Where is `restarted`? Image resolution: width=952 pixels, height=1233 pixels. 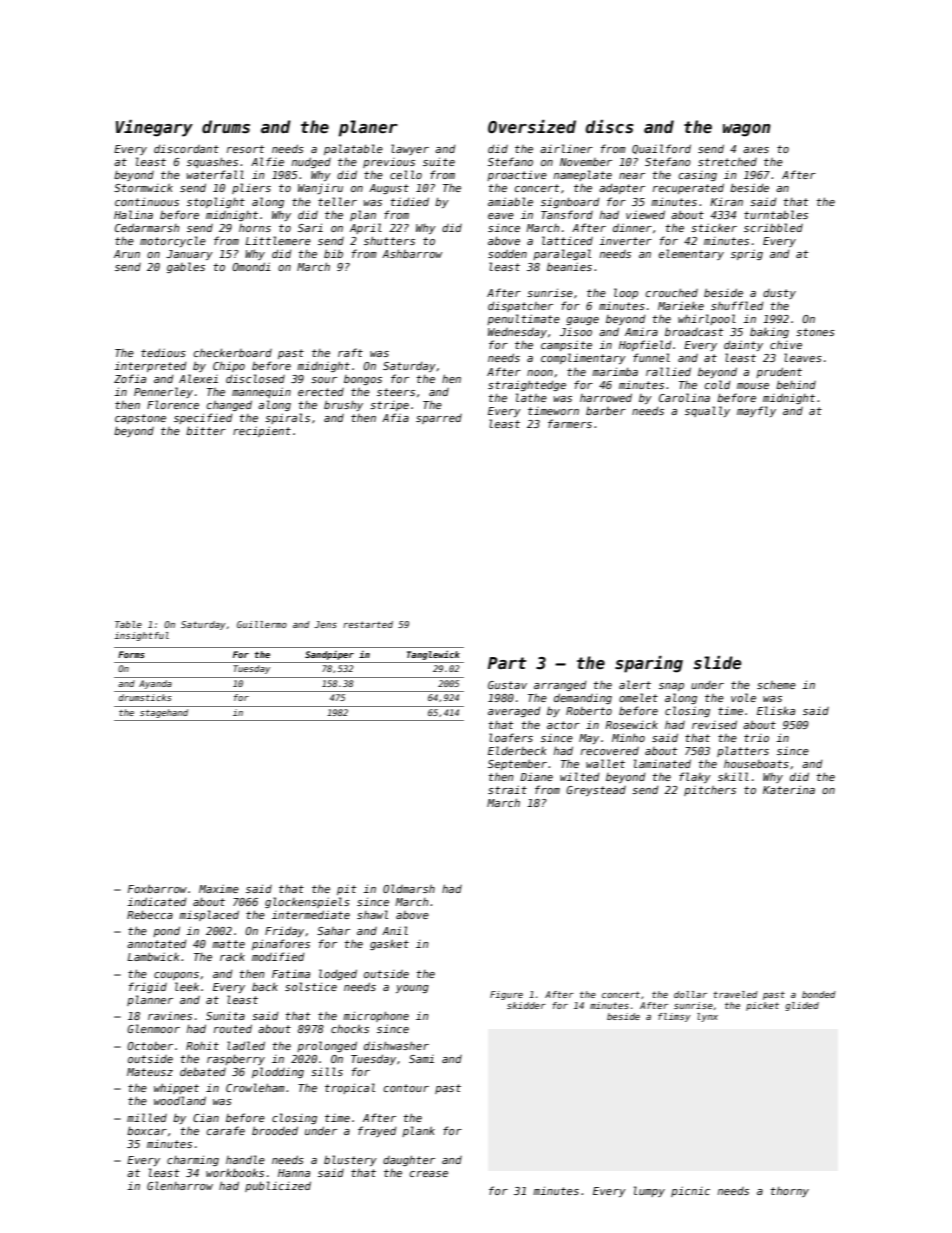
restarted is located at coordinates (368, 624).
